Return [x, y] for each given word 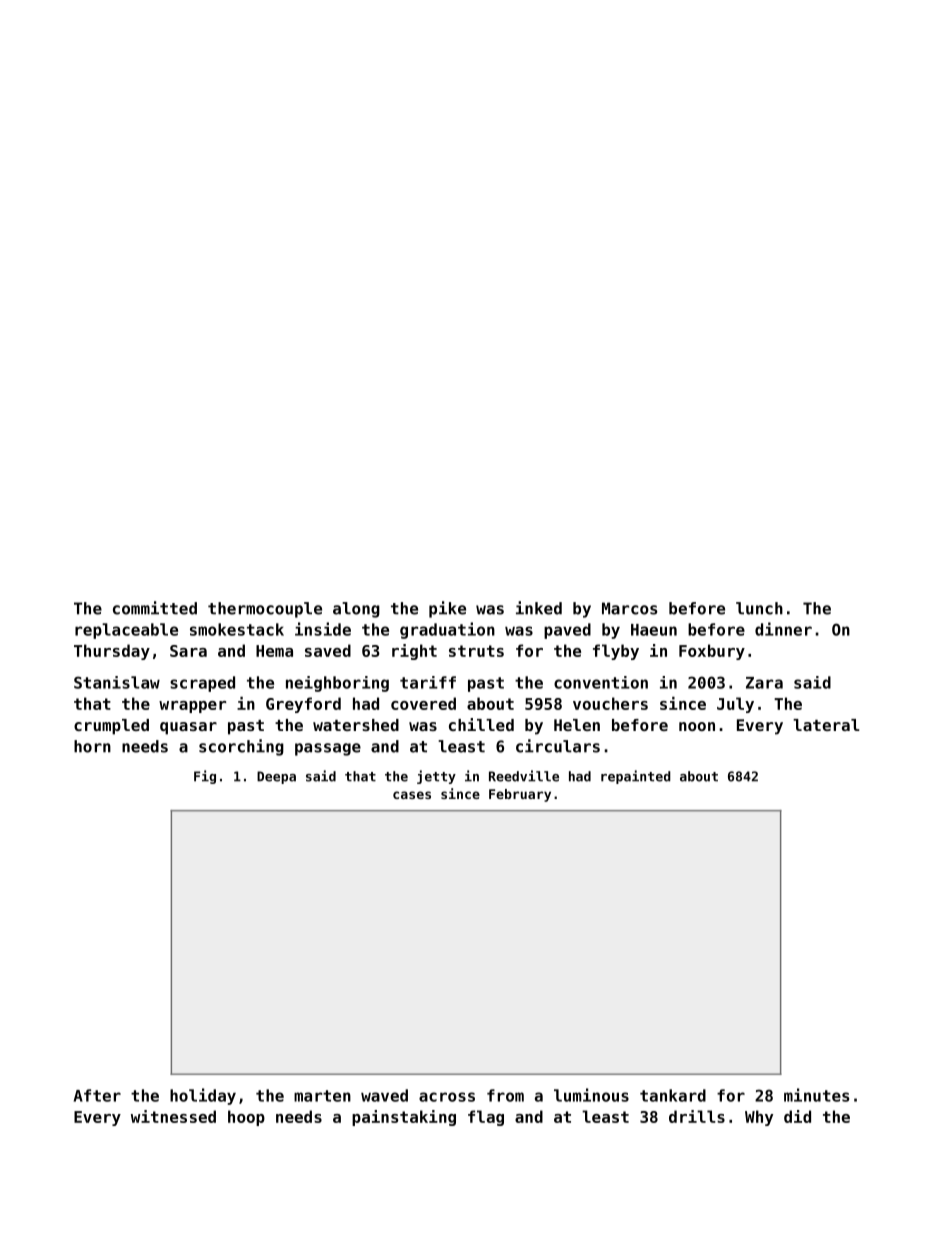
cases [412, 795]
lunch [759, 608]
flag [486, 1118]
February [520, 795]
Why [759, 1118]
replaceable [126, 631]
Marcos [629, 608]
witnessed [173, 1116]
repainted [636, 777]
